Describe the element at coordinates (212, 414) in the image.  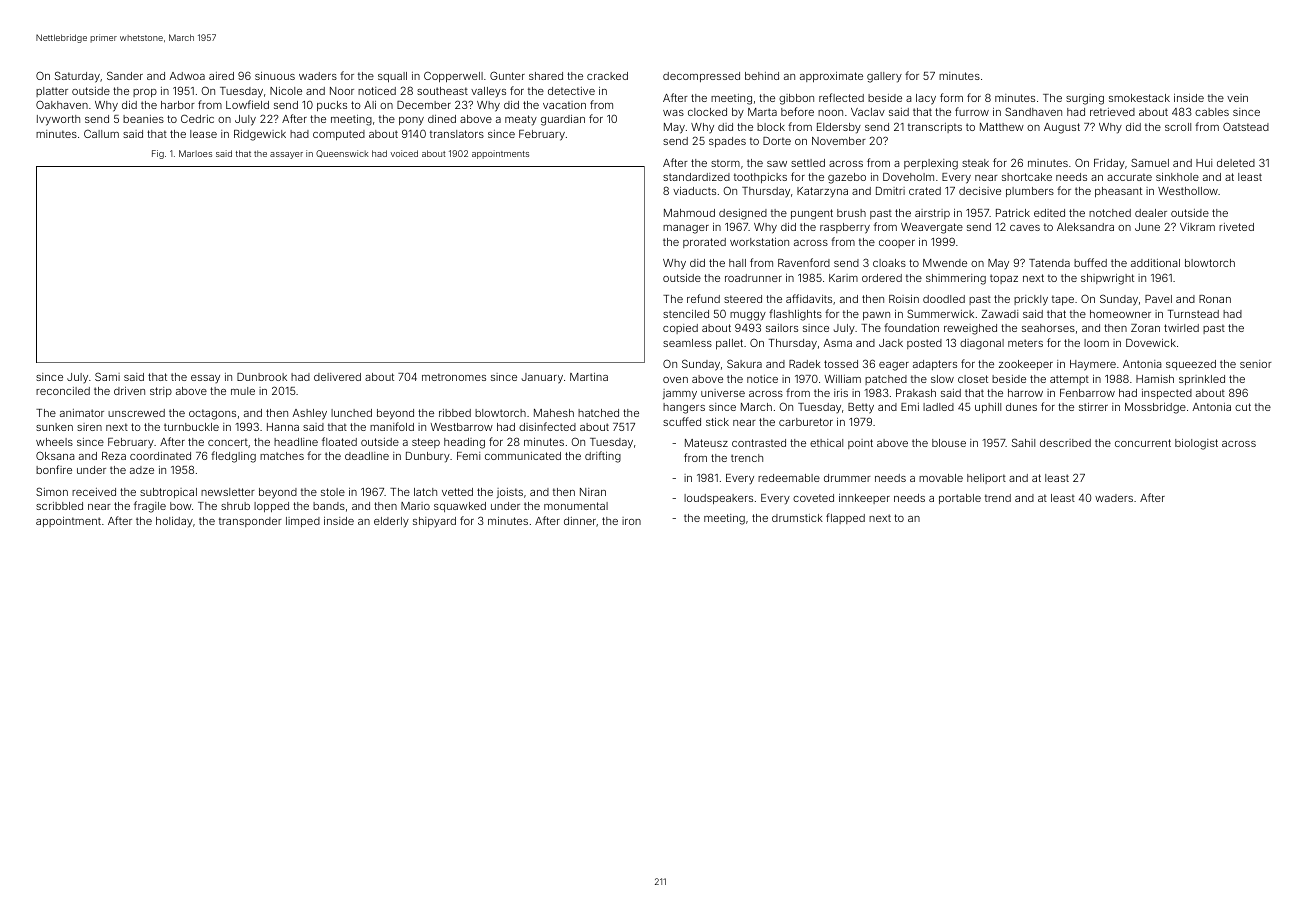
I see `octagons` at that location.
